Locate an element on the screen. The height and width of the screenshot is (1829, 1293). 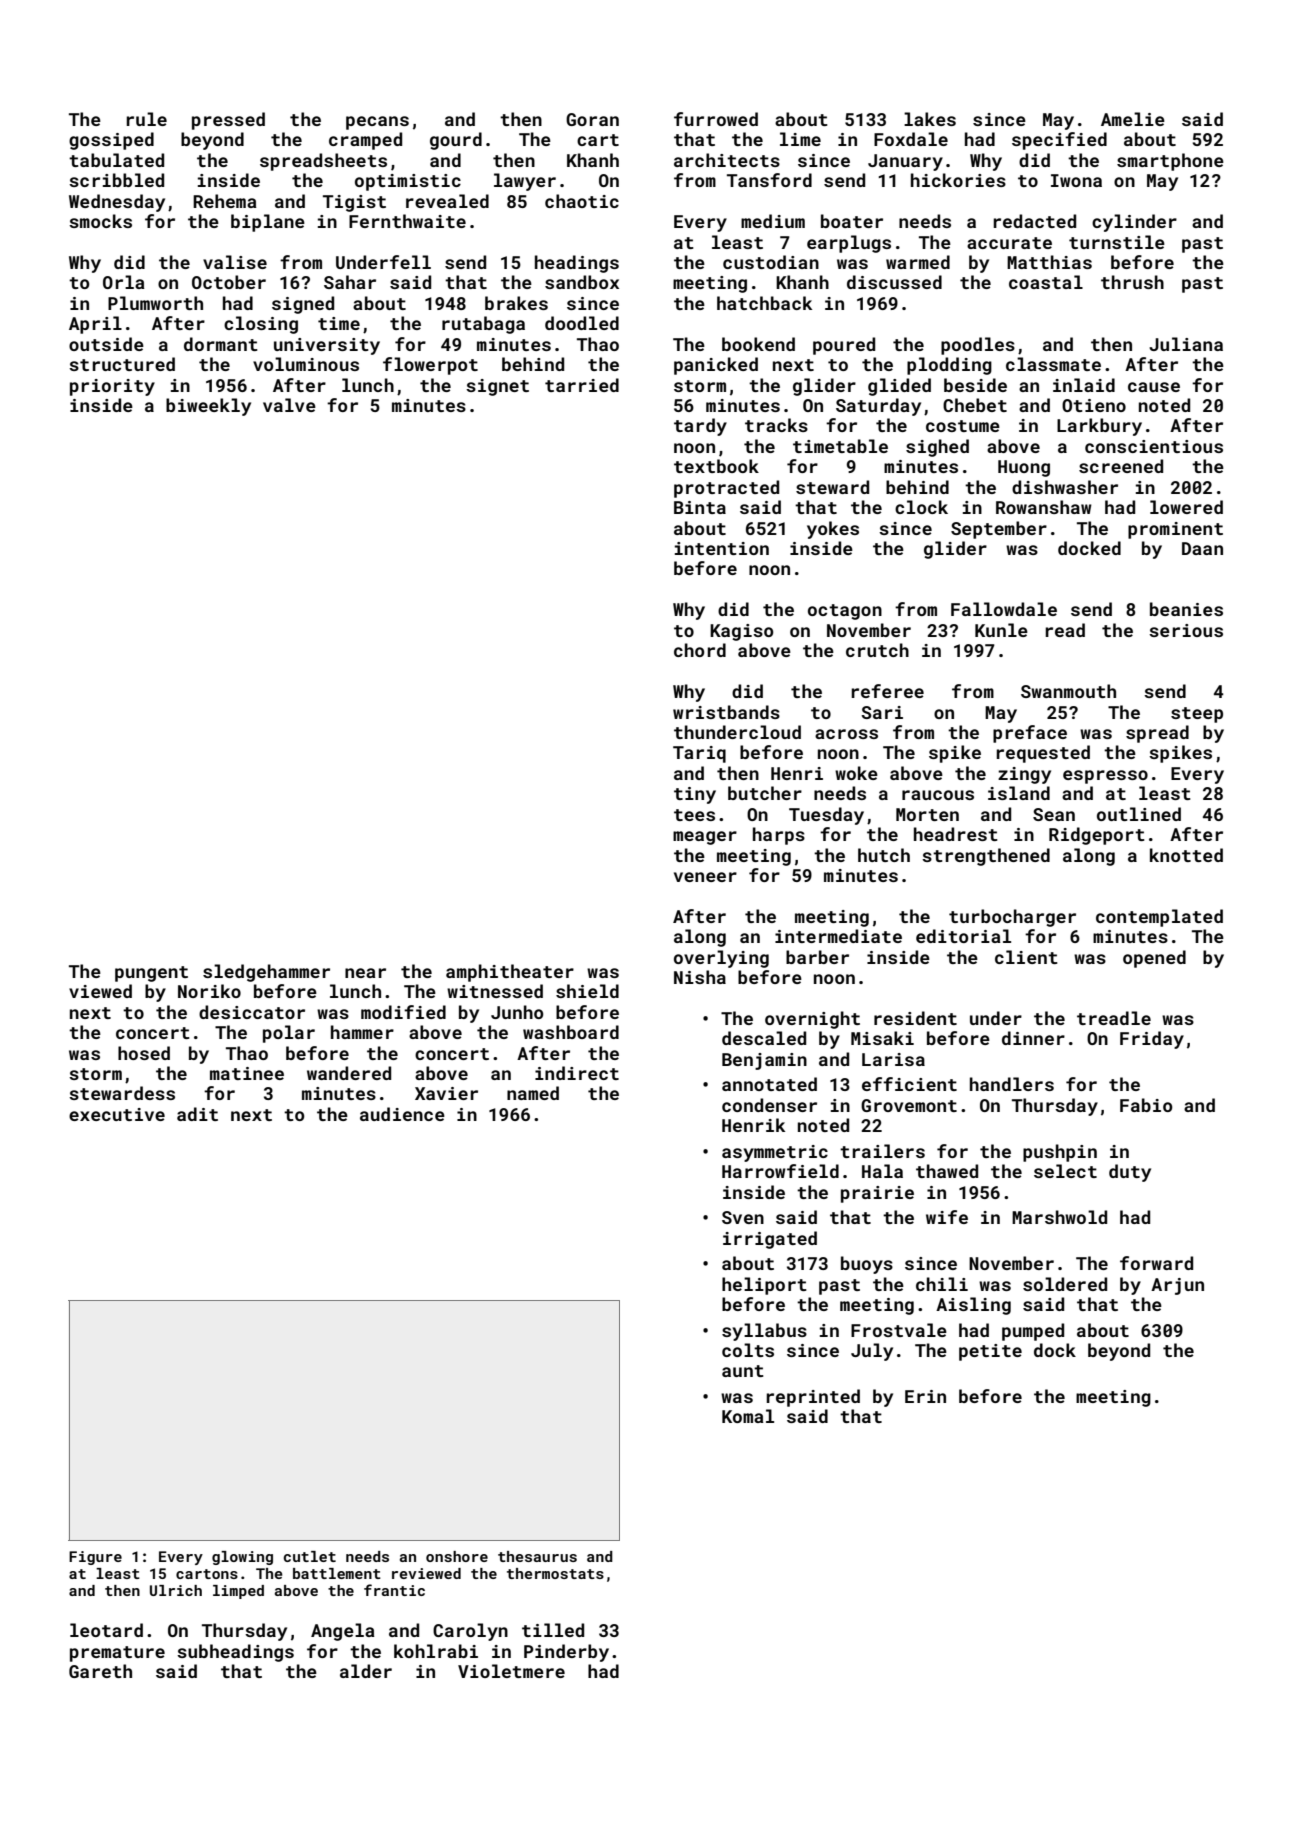
adit is located at coordinates (197, 1114).
